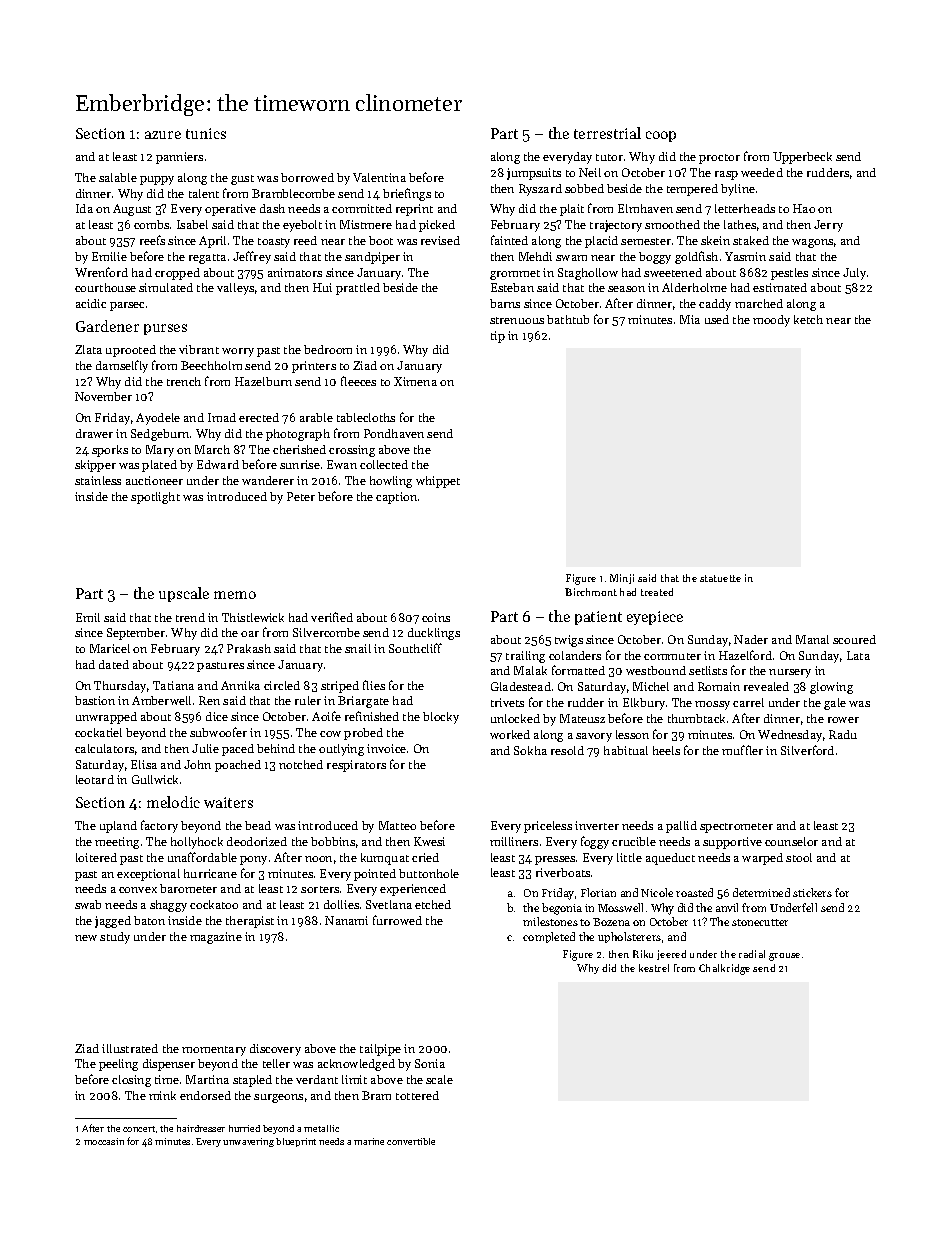  What do you see at coordinates (657, 592) in the page?
I see `treated` at bounding box center [657, 592].
